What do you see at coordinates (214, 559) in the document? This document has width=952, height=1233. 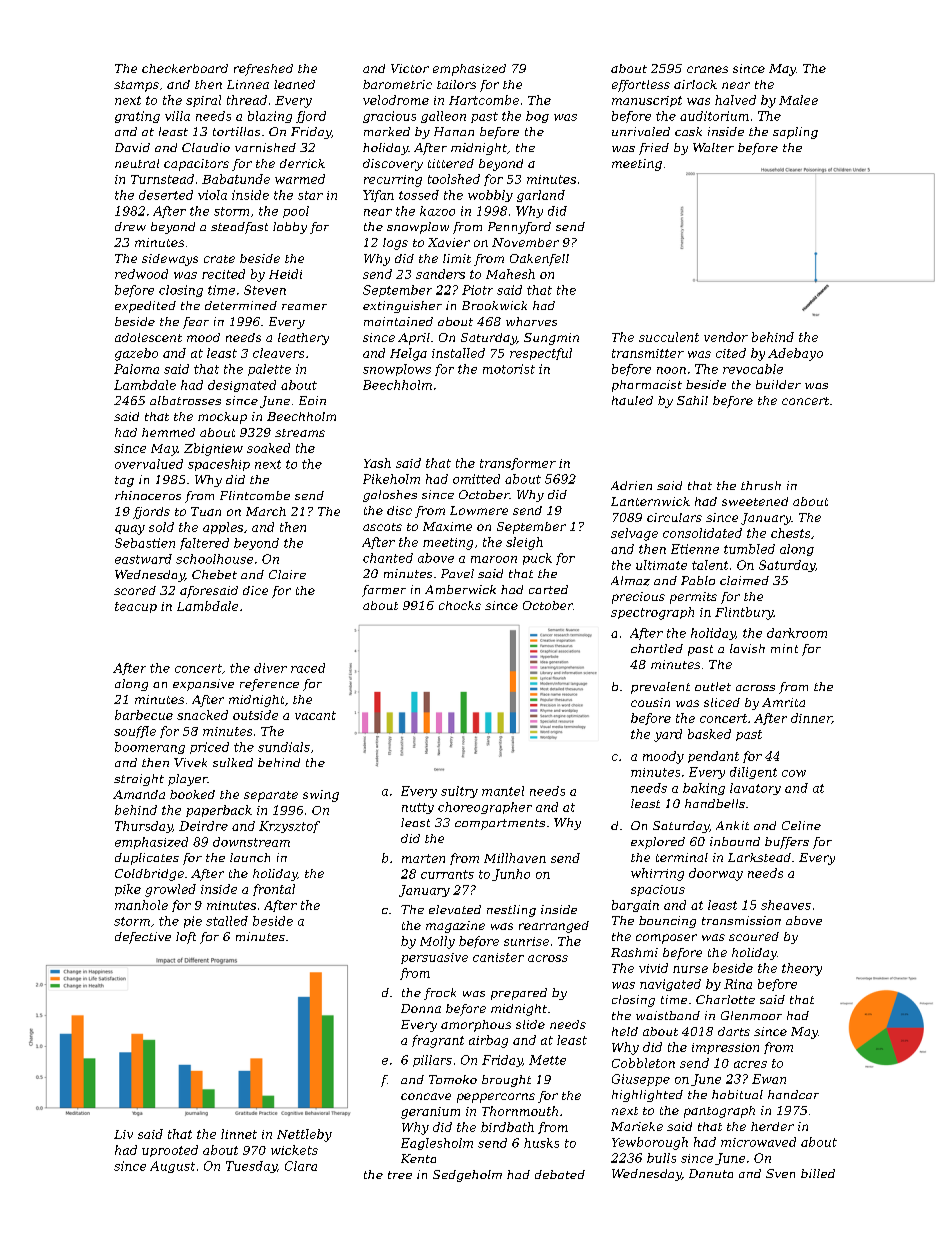 I see `schoolhouse` at bounding box center [214, 559].
